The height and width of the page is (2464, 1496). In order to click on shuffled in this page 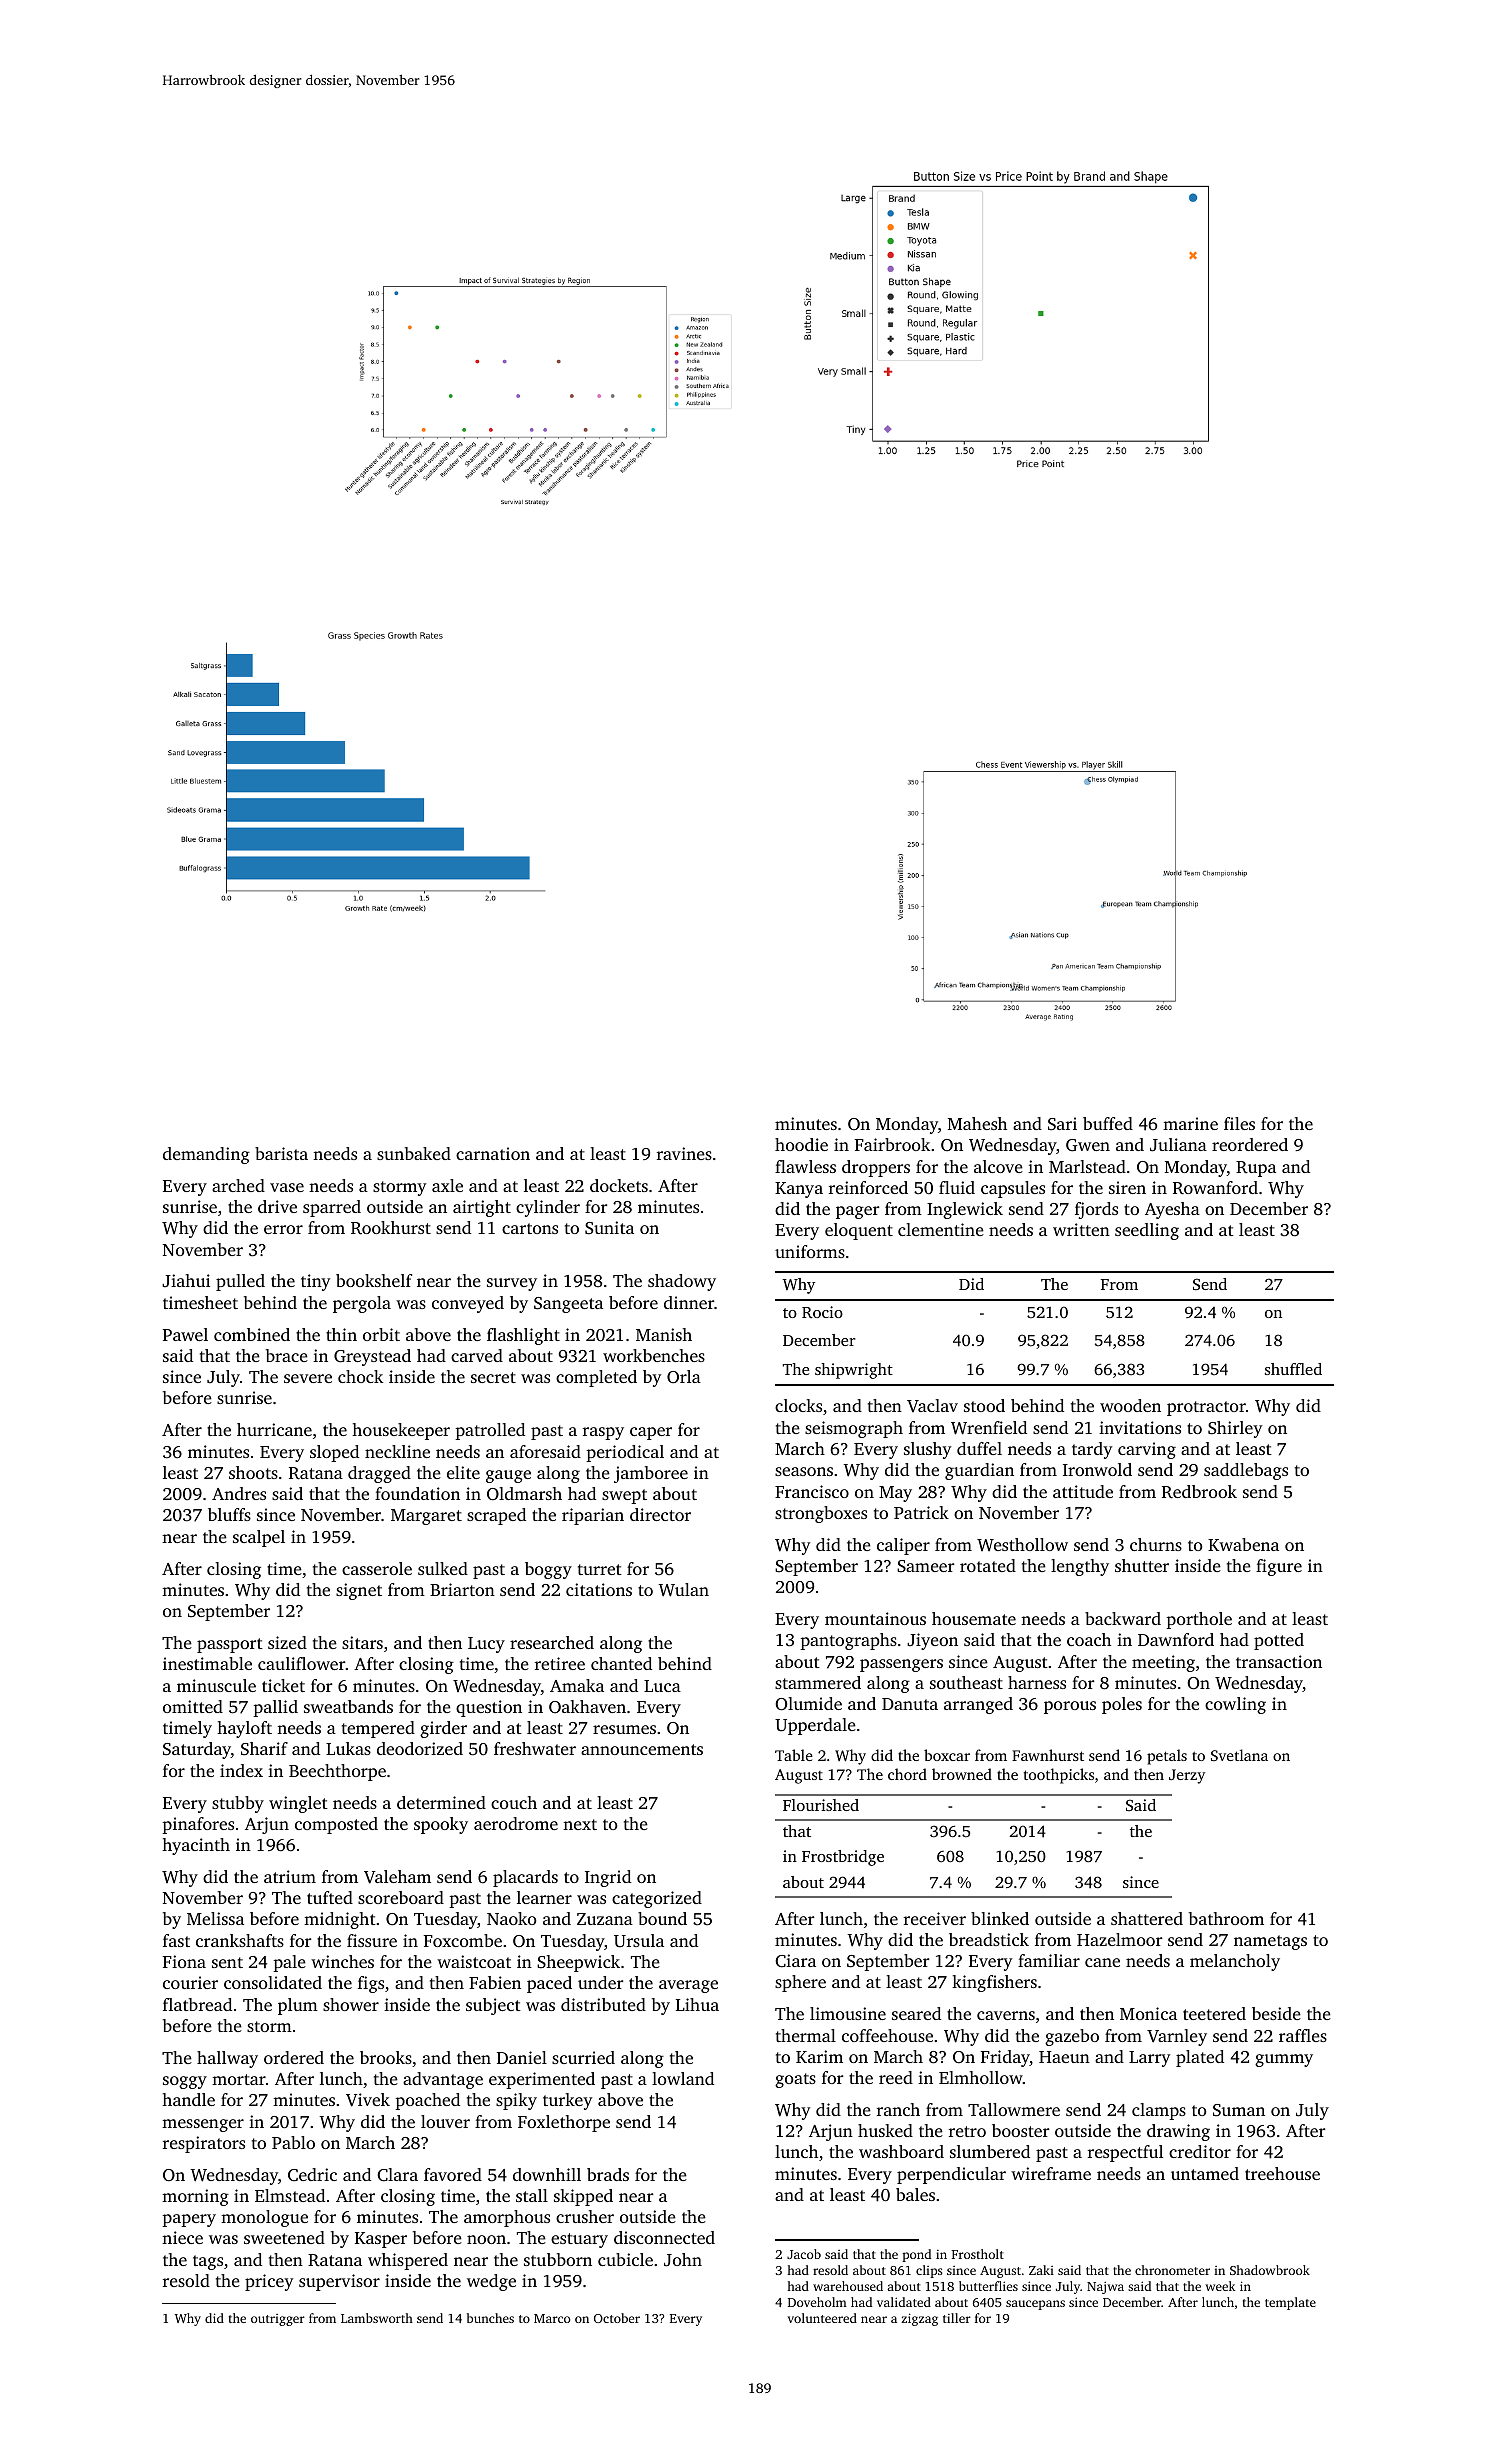, I will do `click(1293, 1369)`.
